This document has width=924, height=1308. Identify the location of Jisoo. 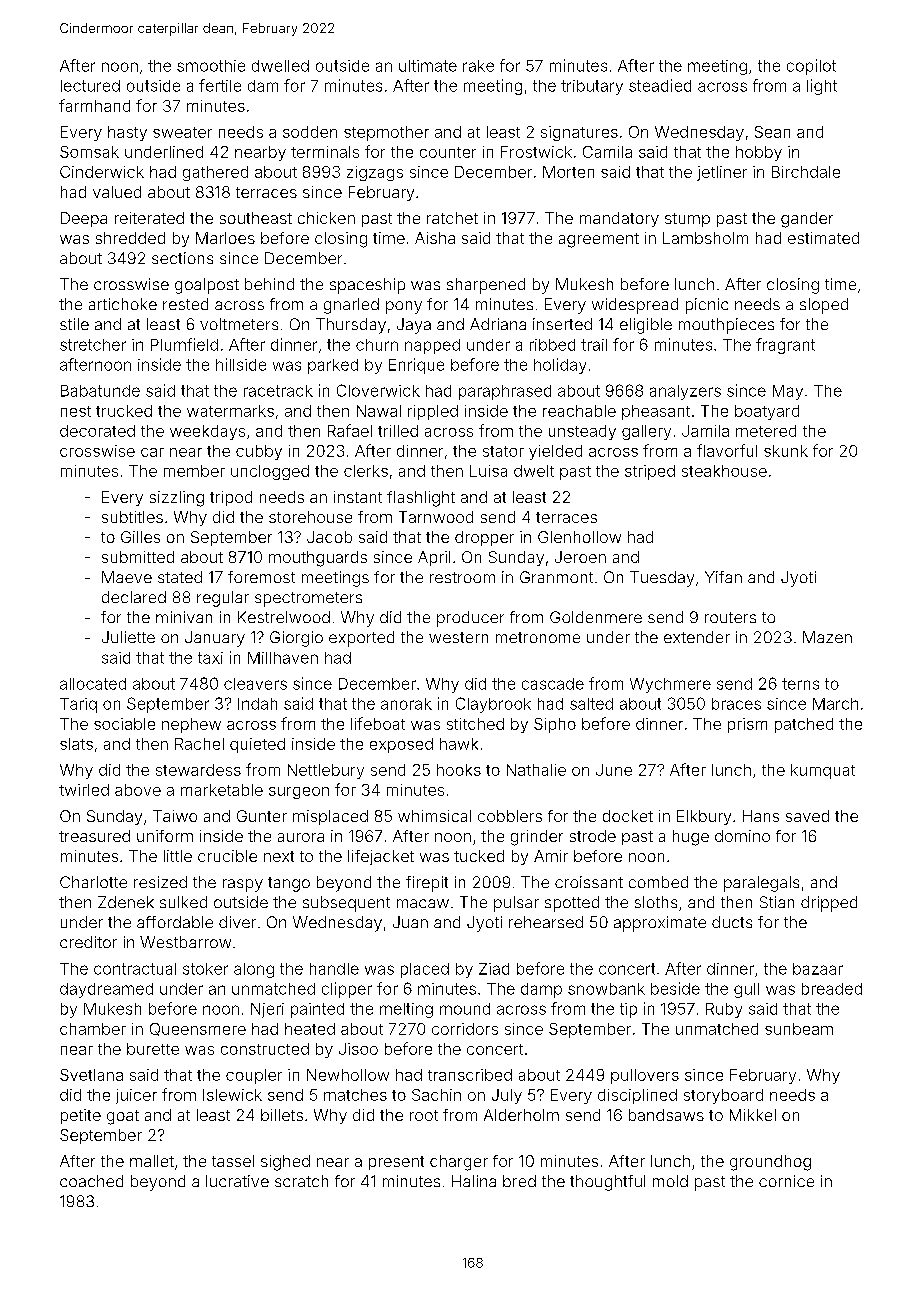
(358, 1049).
